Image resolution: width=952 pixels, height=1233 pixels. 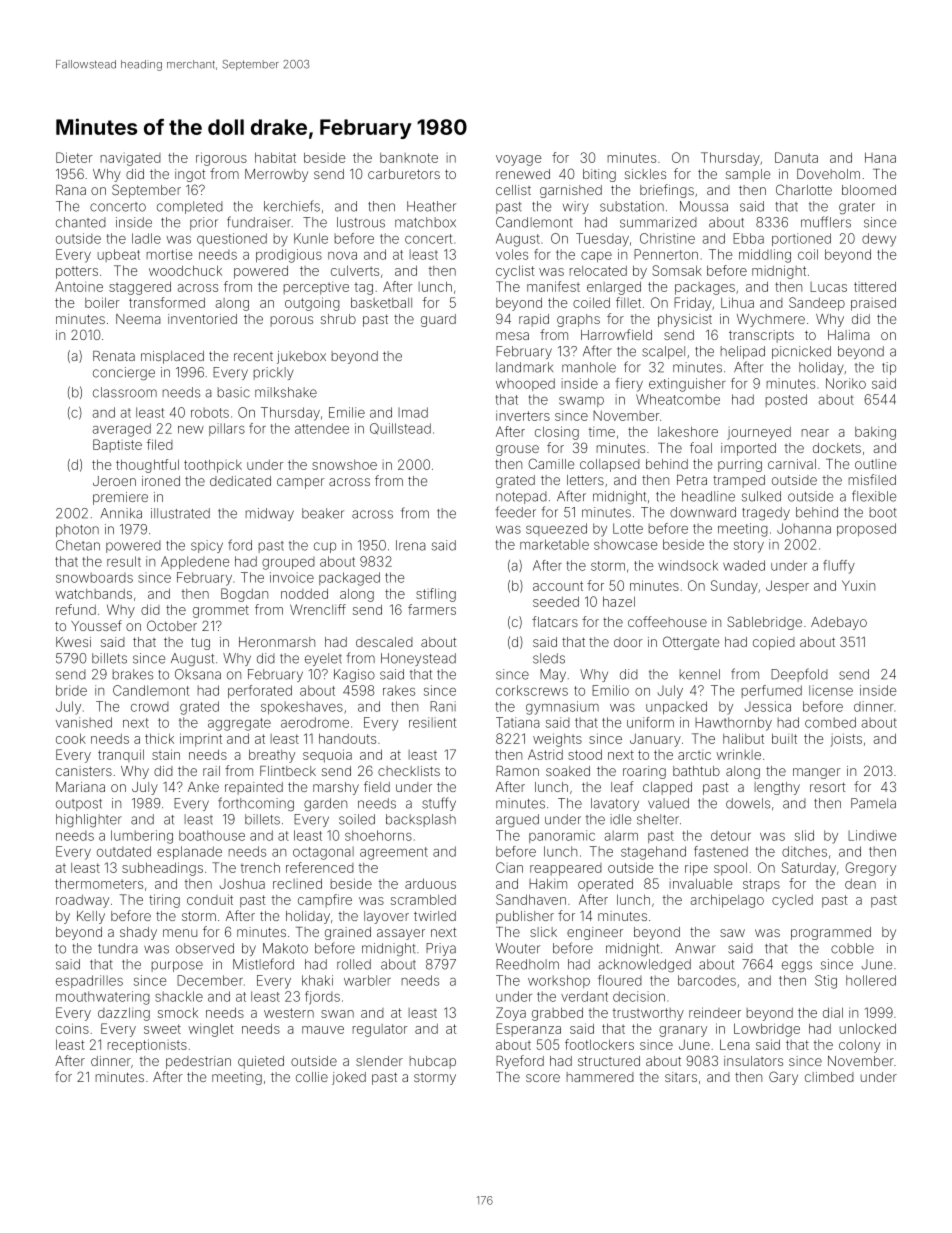 What do you see at coordinates (562, 708) in the screenshot?
I see `gymnasium` at bounding box center [562, 708].
